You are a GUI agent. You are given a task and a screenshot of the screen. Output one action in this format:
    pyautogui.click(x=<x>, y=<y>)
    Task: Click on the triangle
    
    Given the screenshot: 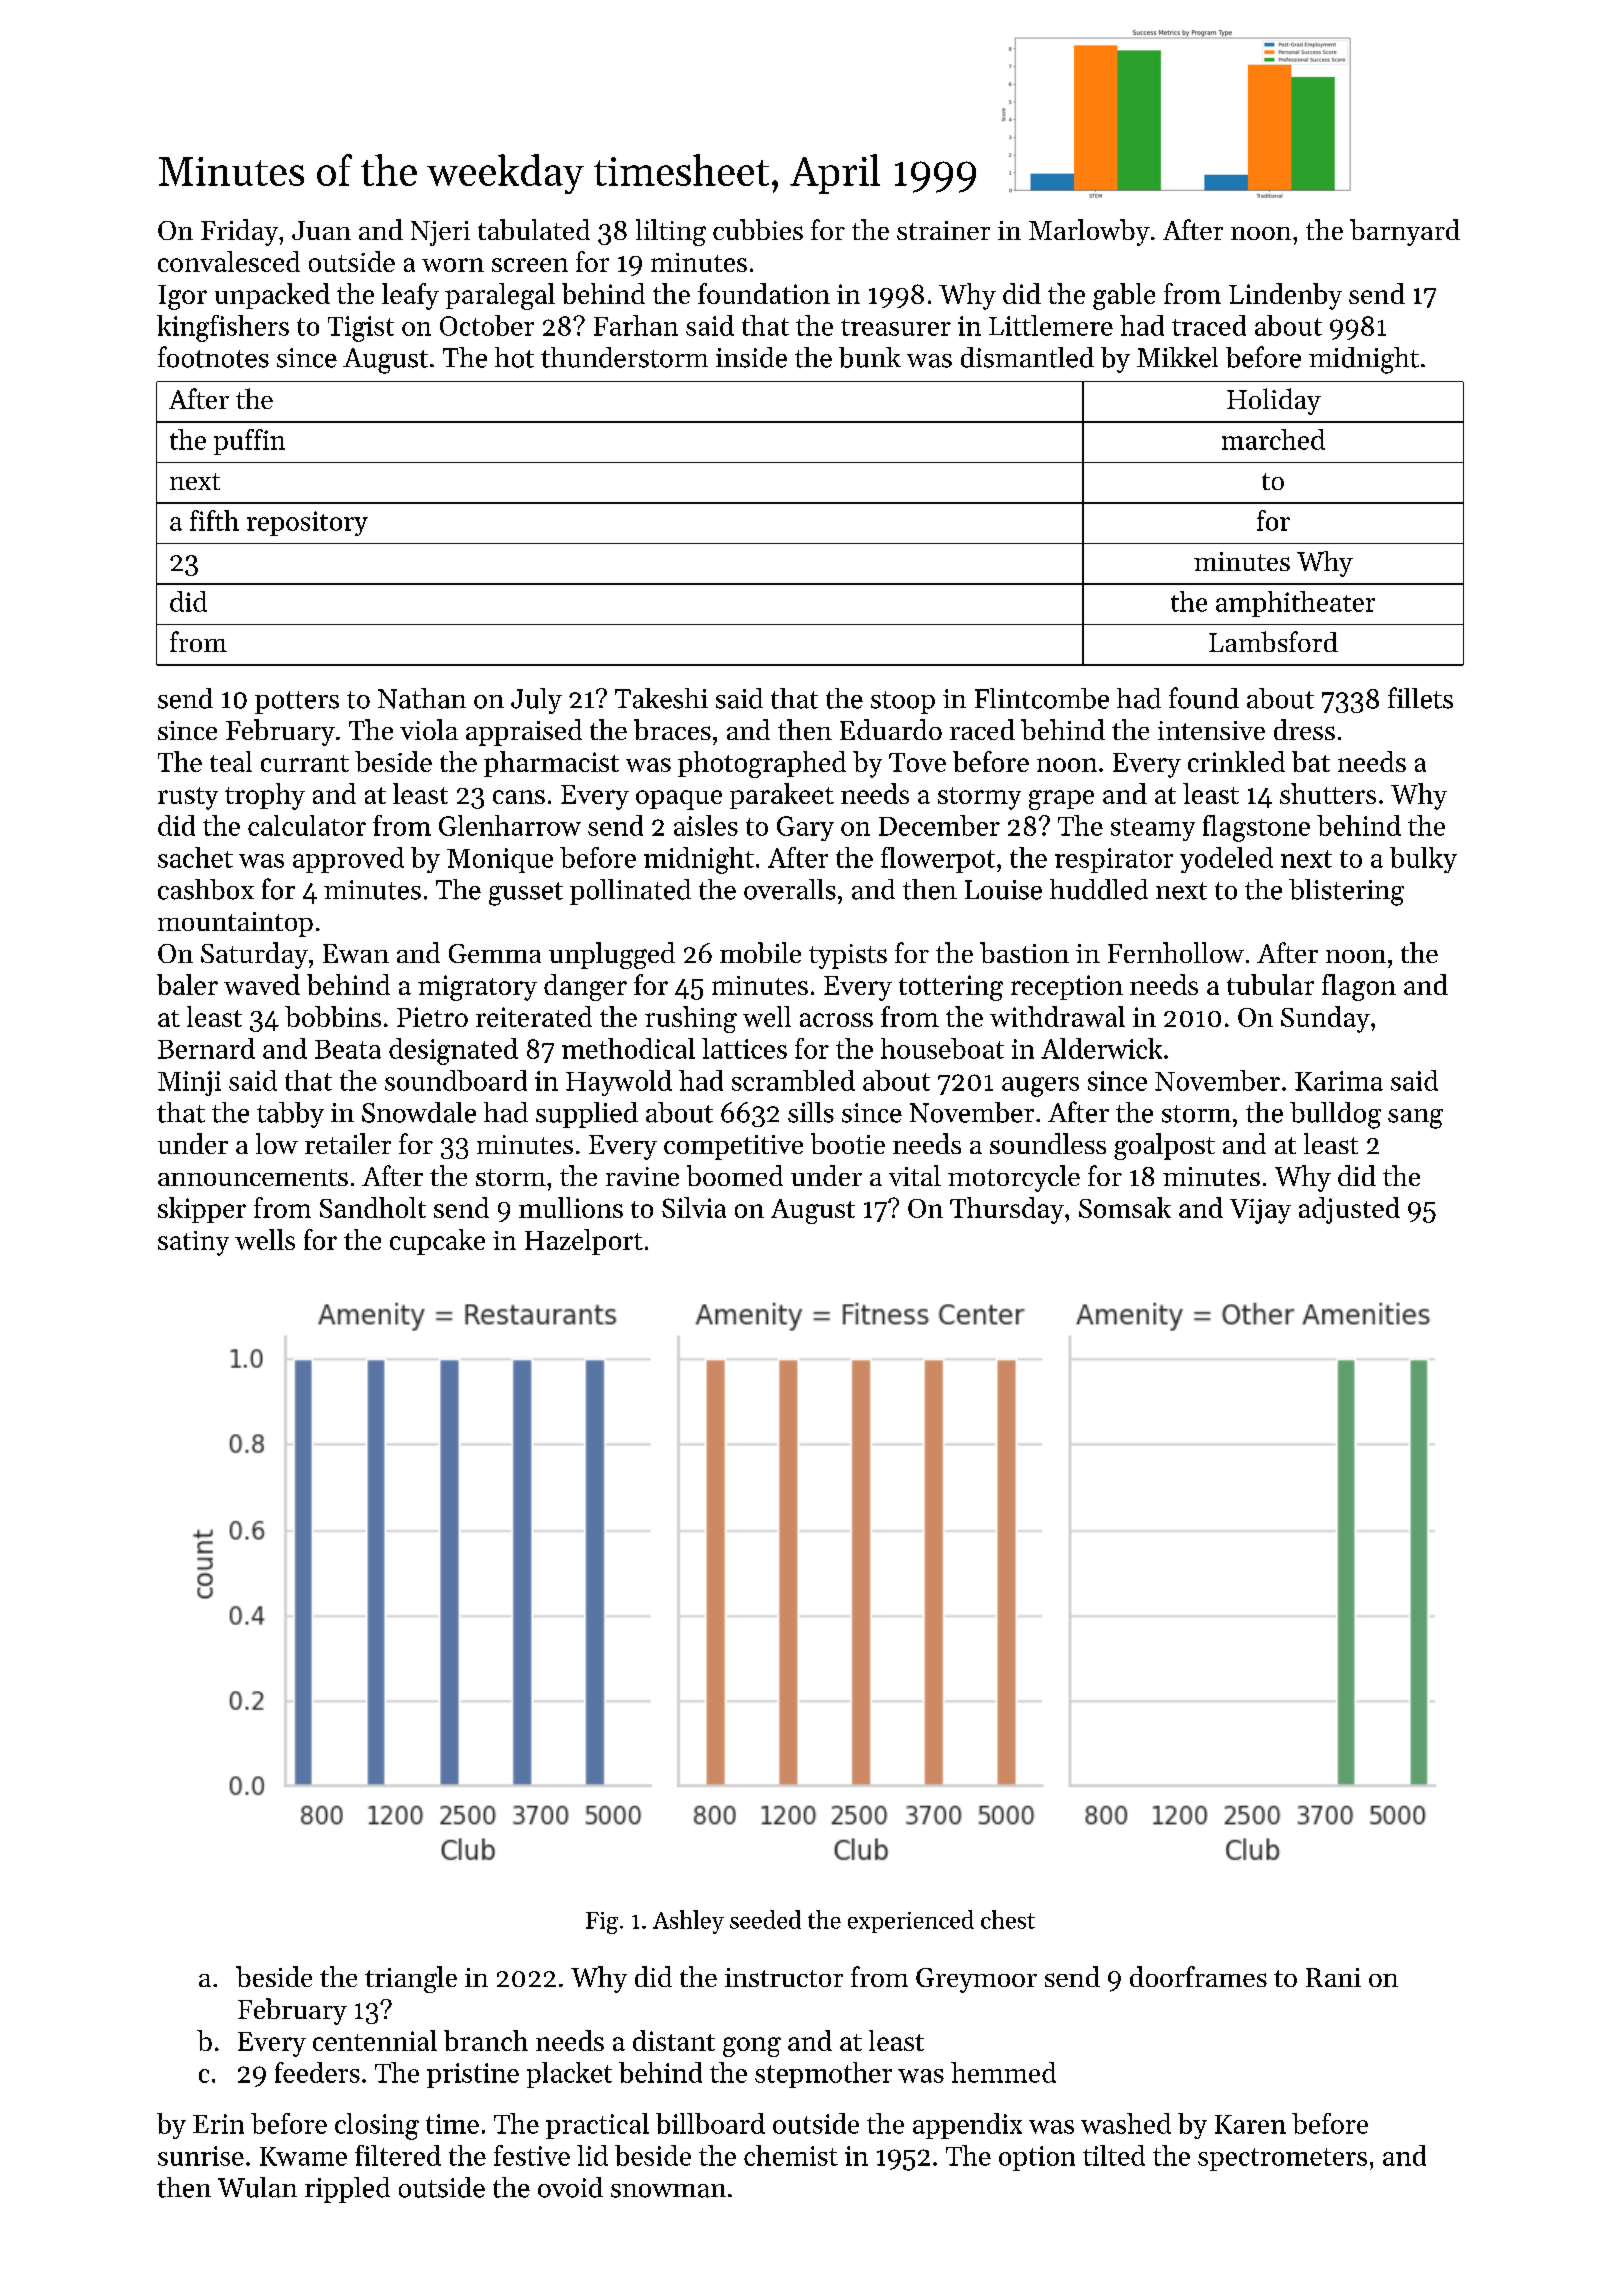 What is the action you would take?
    pyautogui.click(x=411, y=1979)
